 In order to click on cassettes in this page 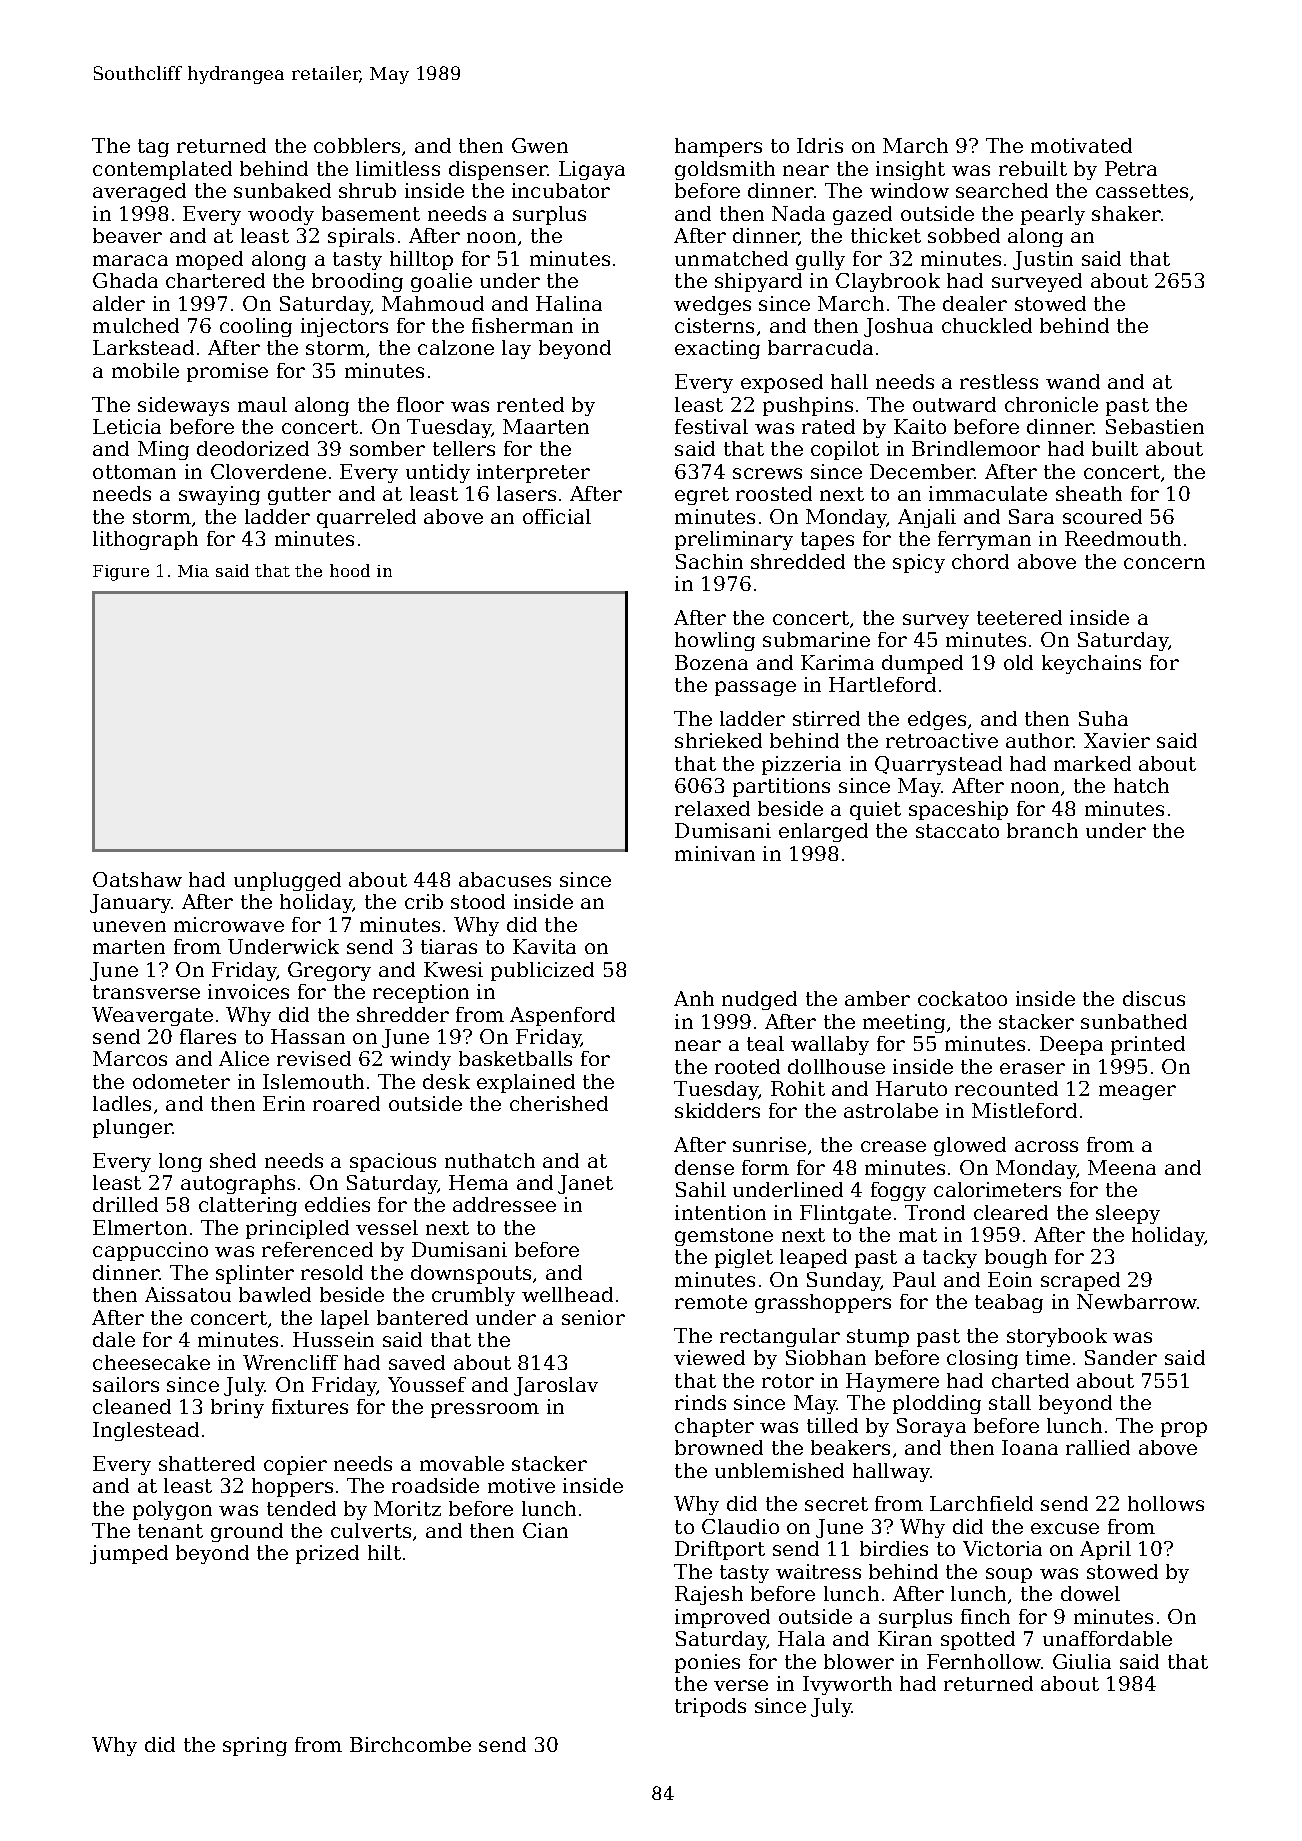, I will do `click(1142, 191)`.
